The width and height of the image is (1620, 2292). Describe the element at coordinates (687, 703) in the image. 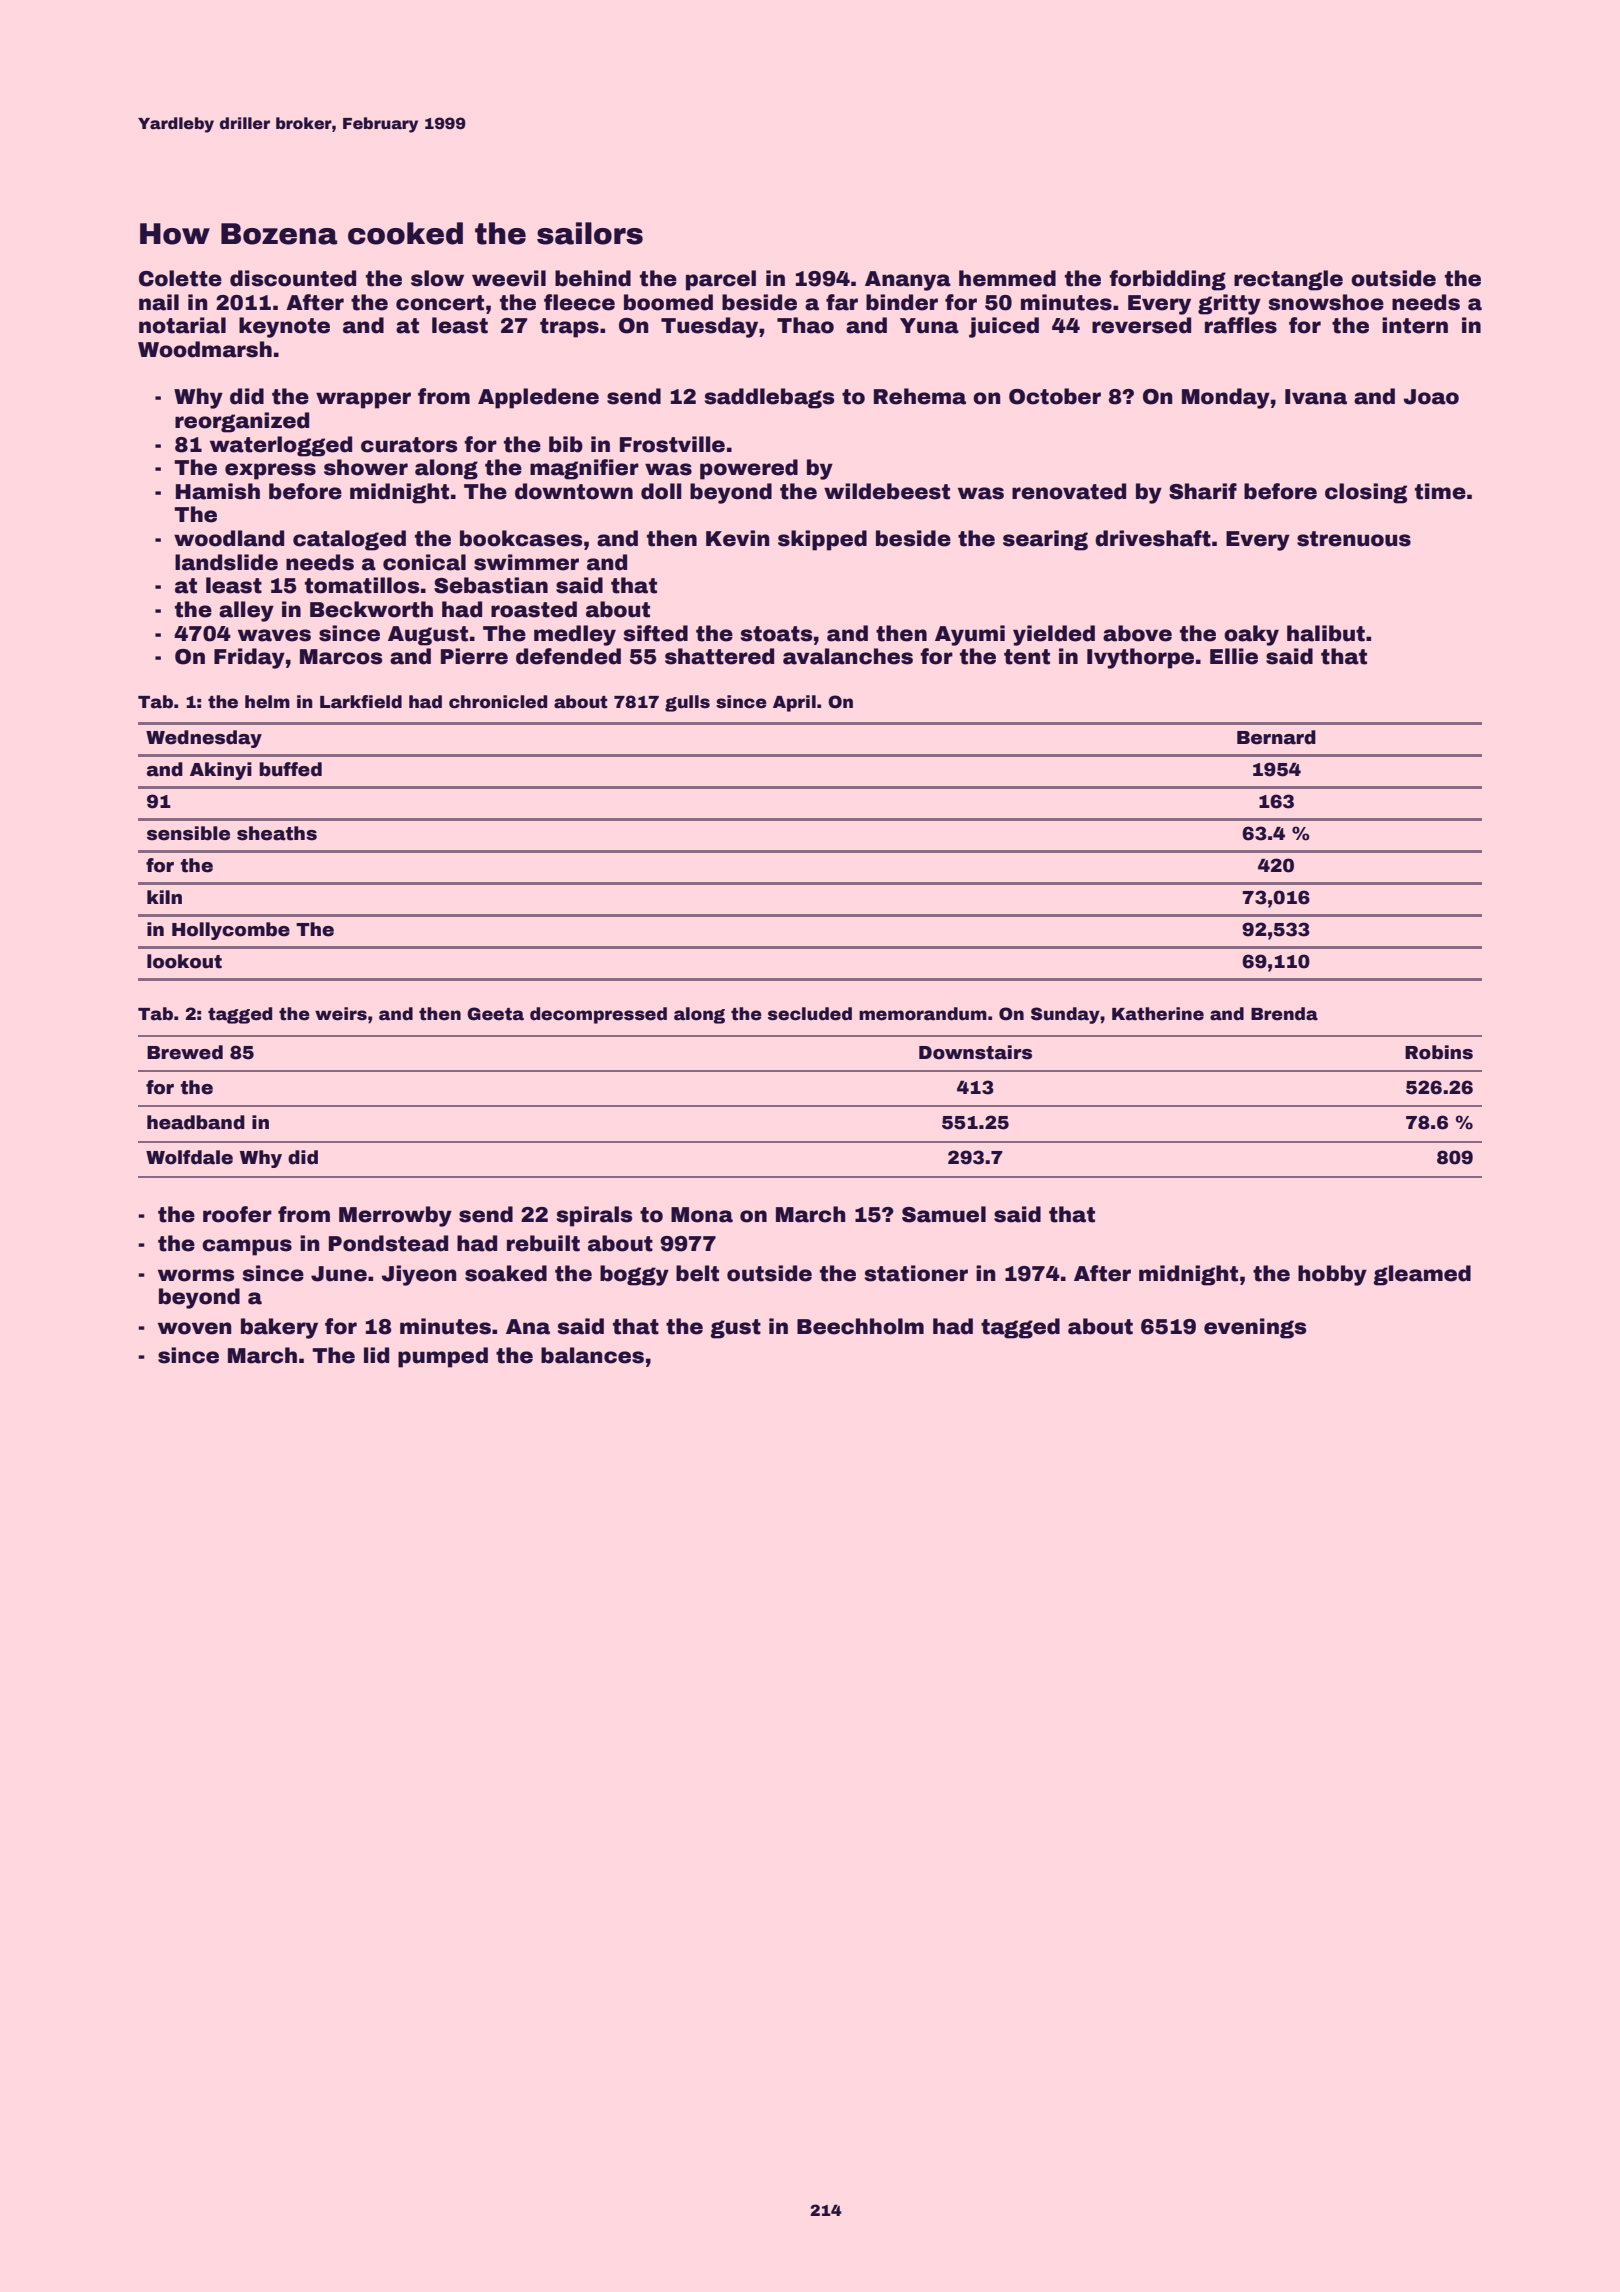

I see `gulls` at that location.
